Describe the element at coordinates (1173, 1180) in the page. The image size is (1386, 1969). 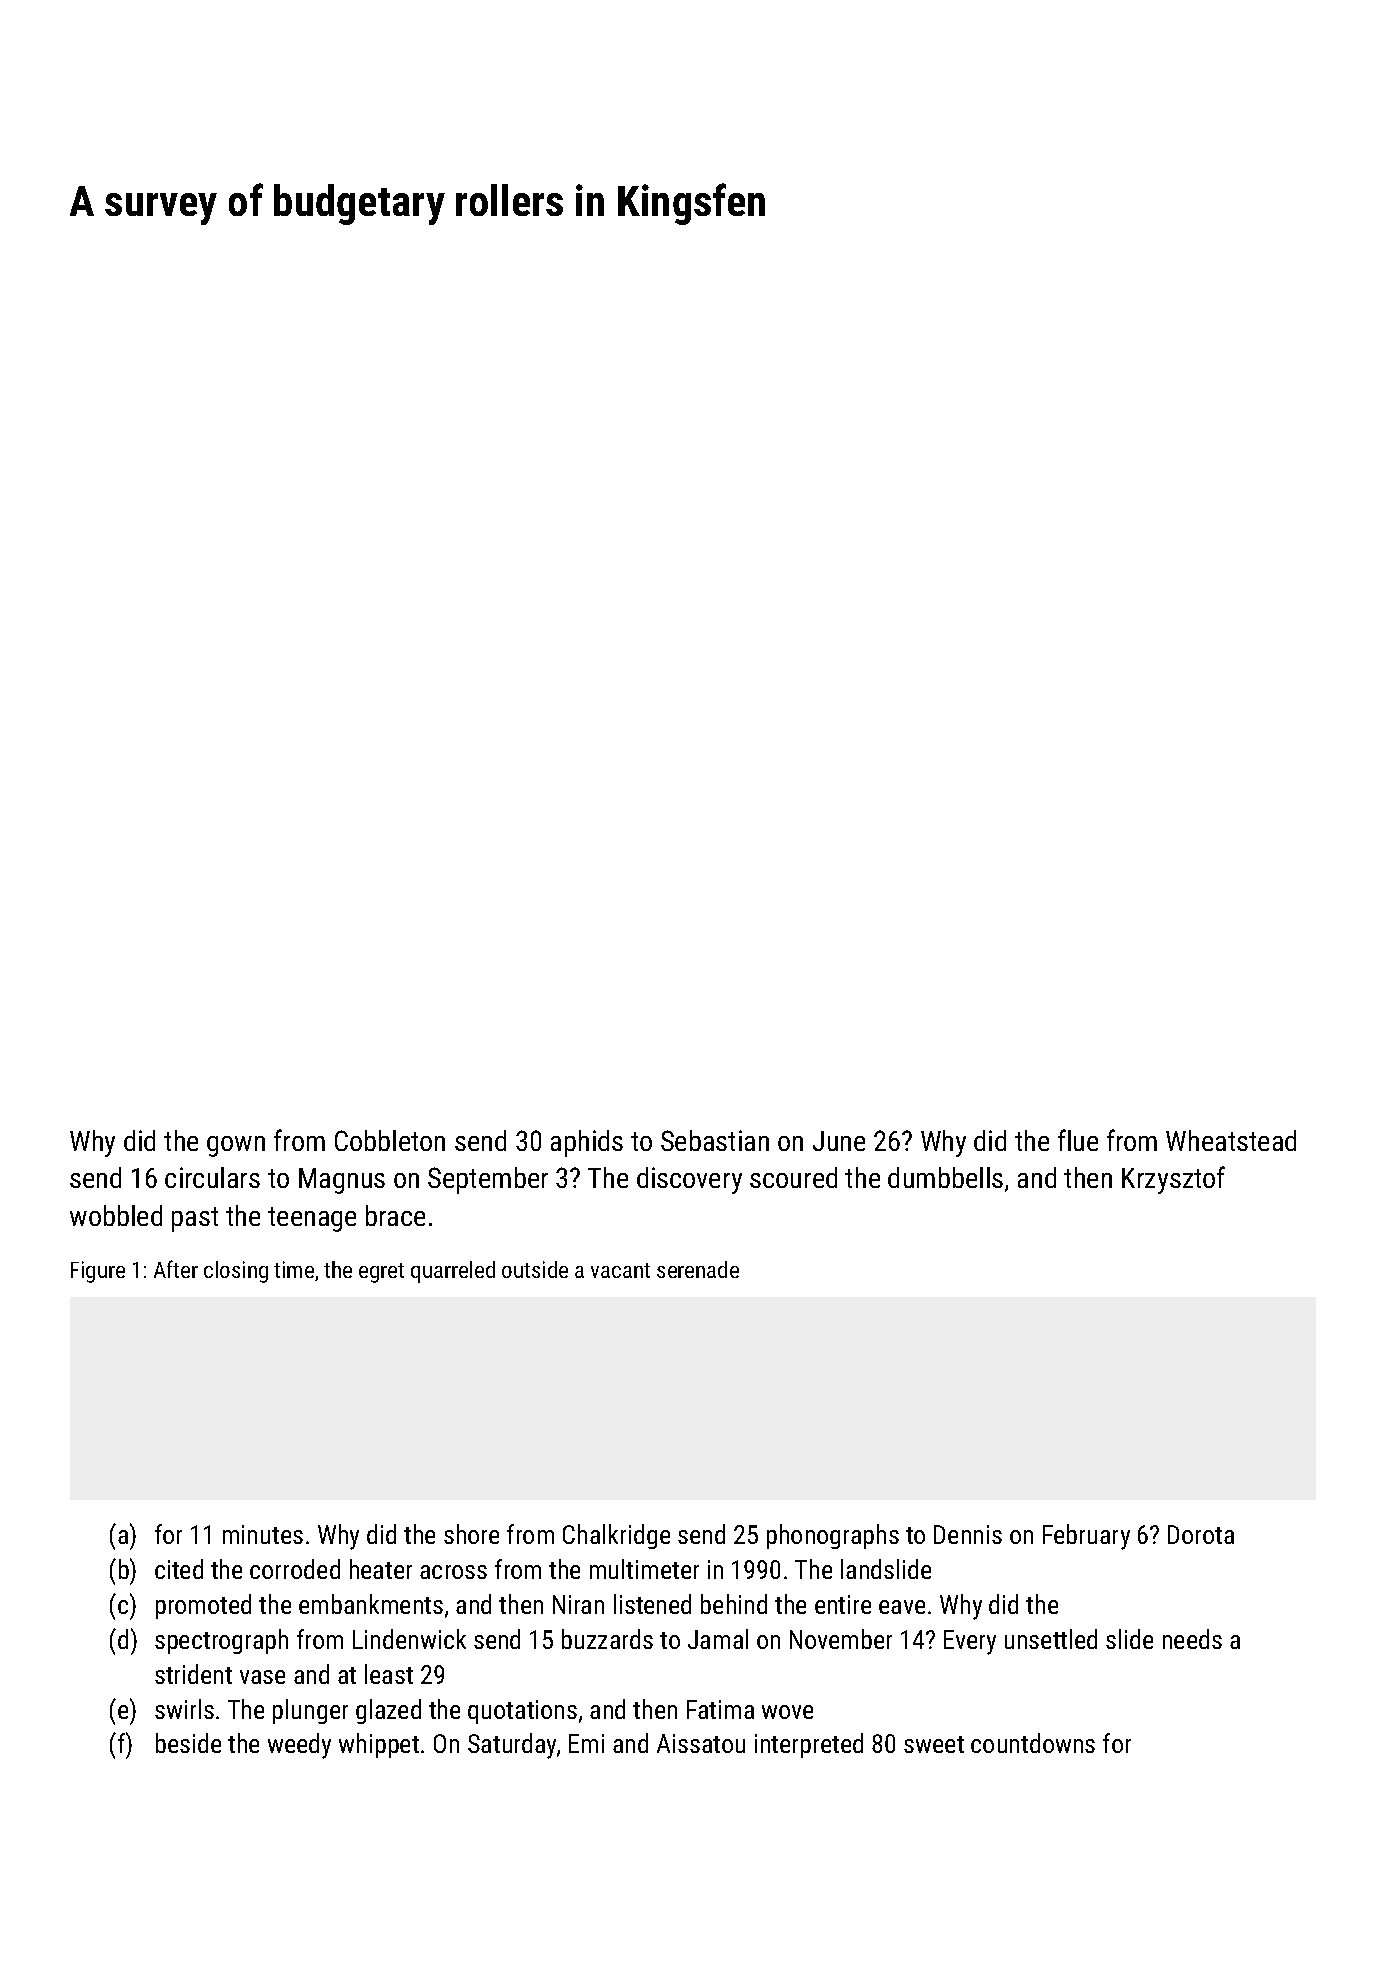
I see `Krzysztof` at that location.
